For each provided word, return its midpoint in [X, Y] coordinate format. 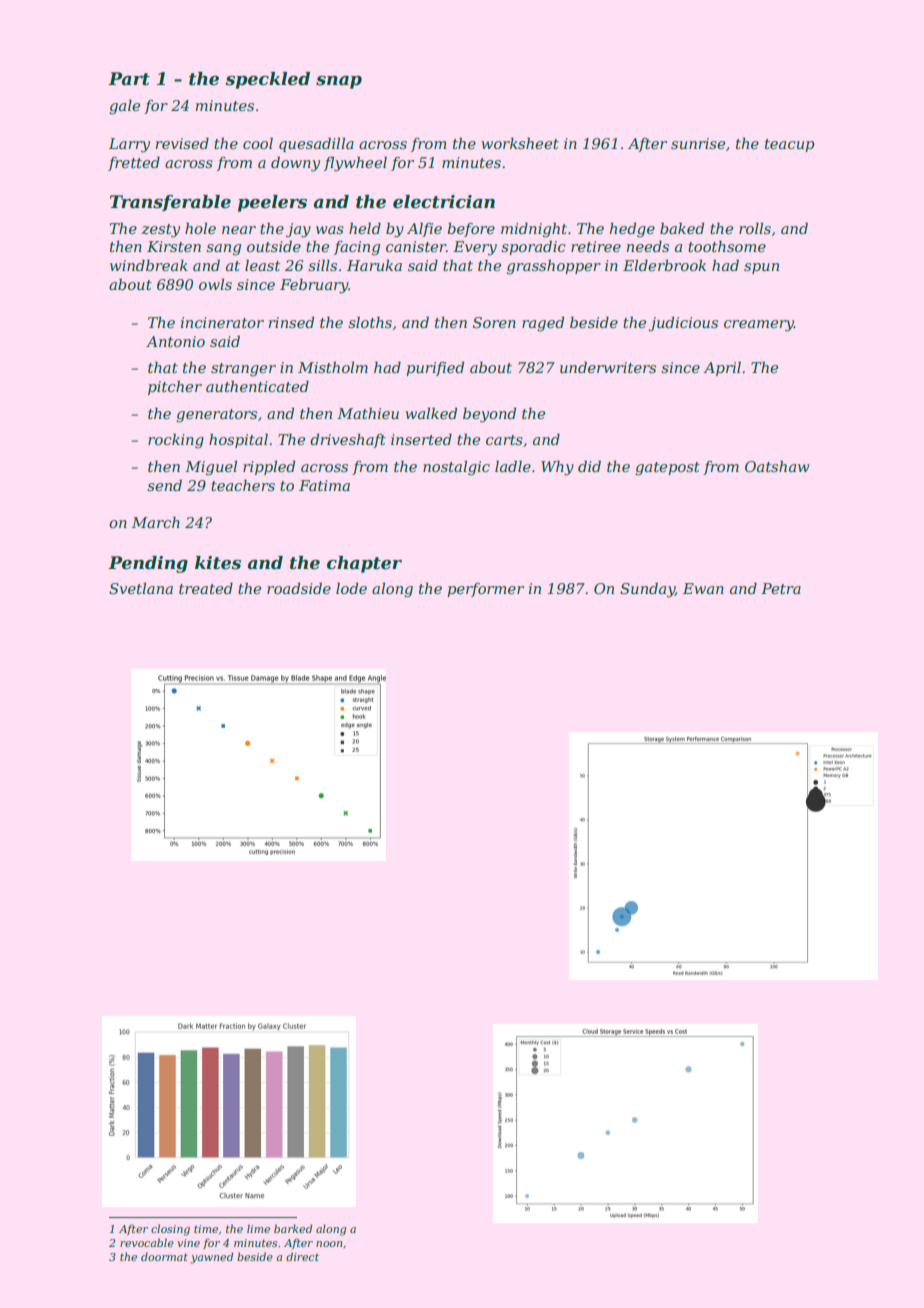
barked [293, 1228]
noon [329, 1244]
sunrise [698, 143]
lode [351, 588]
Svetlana [141, 588]
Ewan [703, 588]
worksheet [520, 143]
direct [302, 1256]
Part [129, 79]
